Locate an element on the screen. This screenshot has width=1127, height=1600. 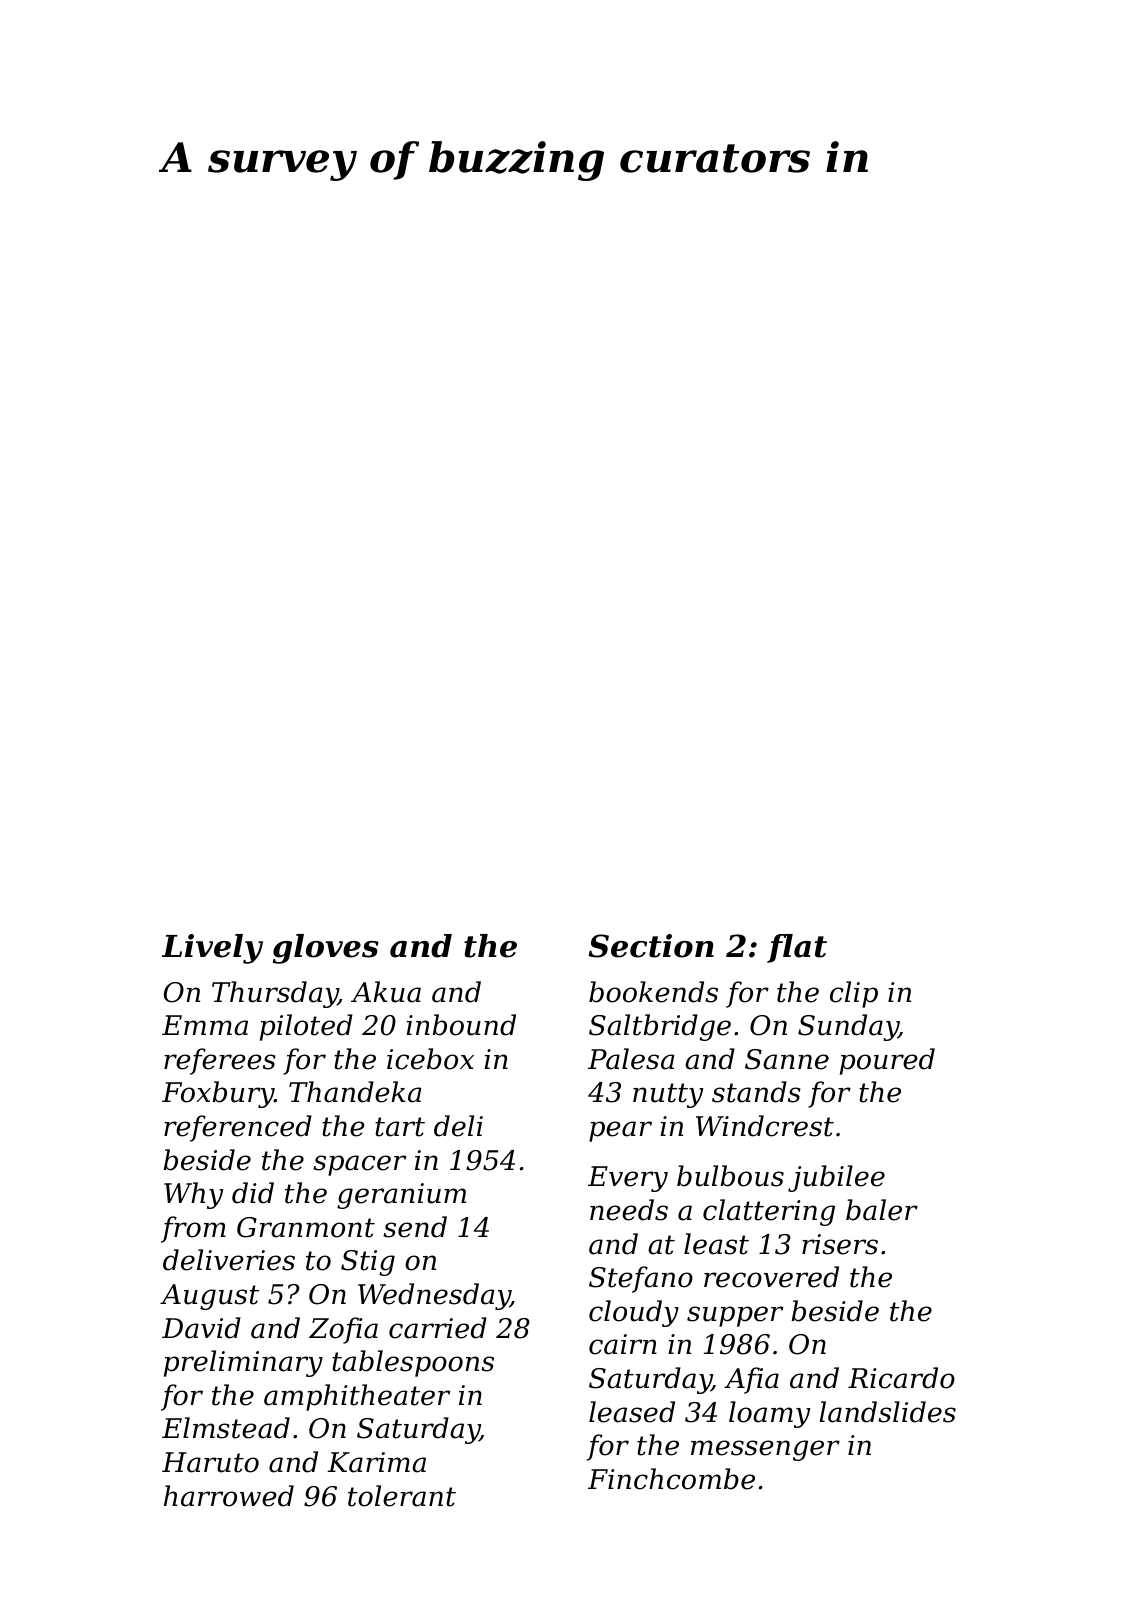
Elmstead is located at coordinates (226, 1428).
